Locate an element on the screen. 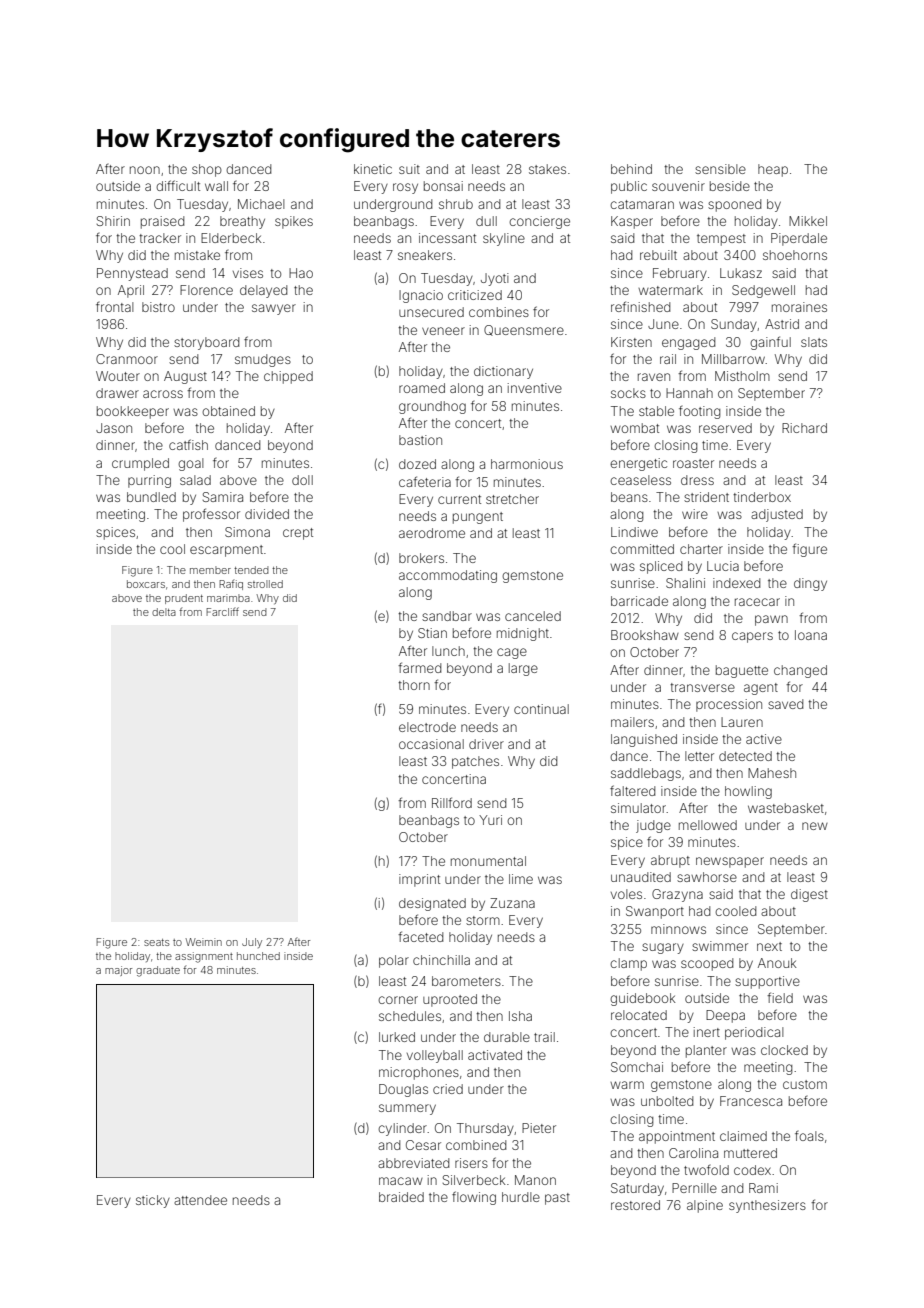 The image size is (924, 1308). patches is located at coordinates (475, 762).
